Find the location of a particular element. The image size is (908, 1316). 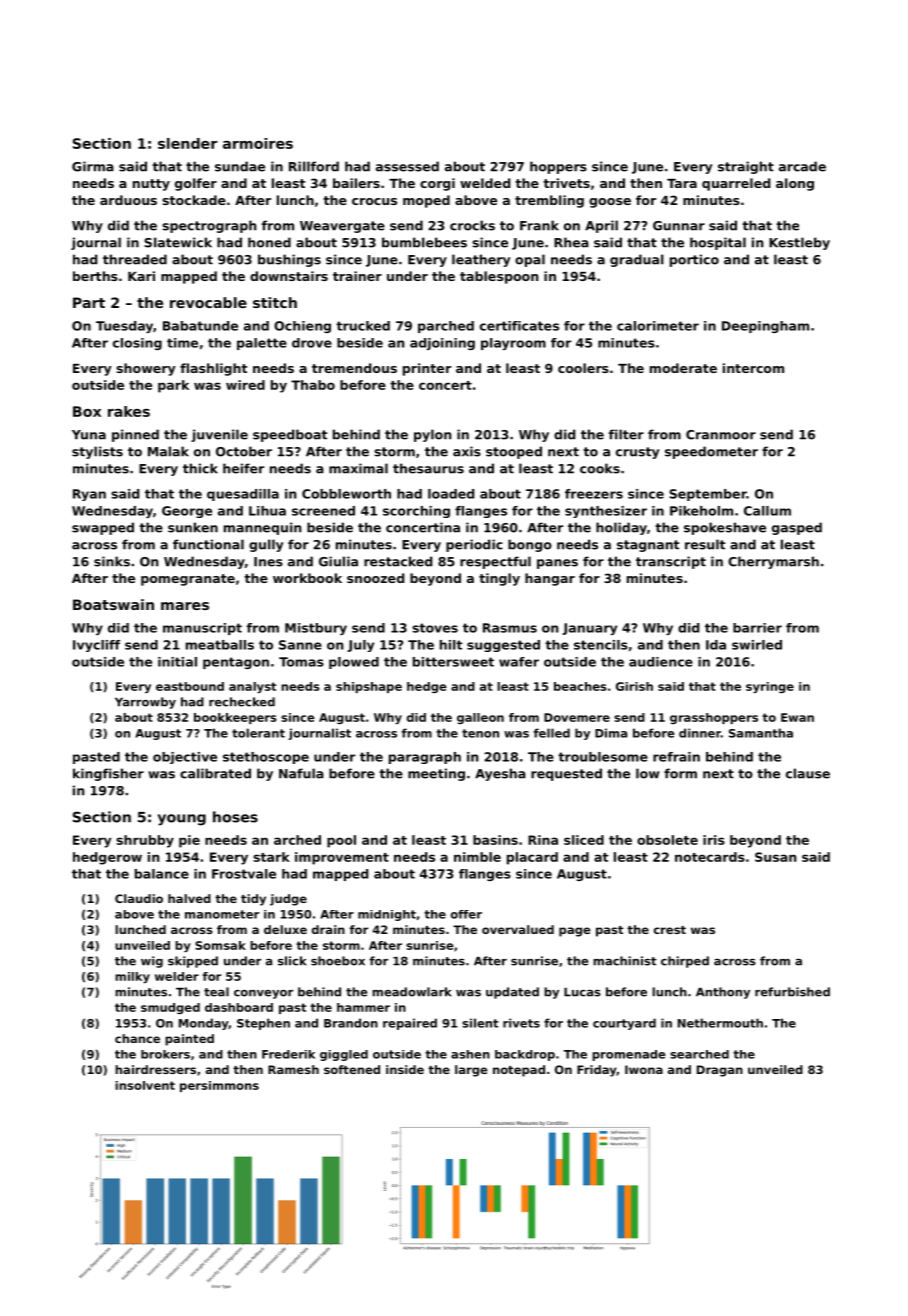

spokeshave is located at coordinates (725, 528).
